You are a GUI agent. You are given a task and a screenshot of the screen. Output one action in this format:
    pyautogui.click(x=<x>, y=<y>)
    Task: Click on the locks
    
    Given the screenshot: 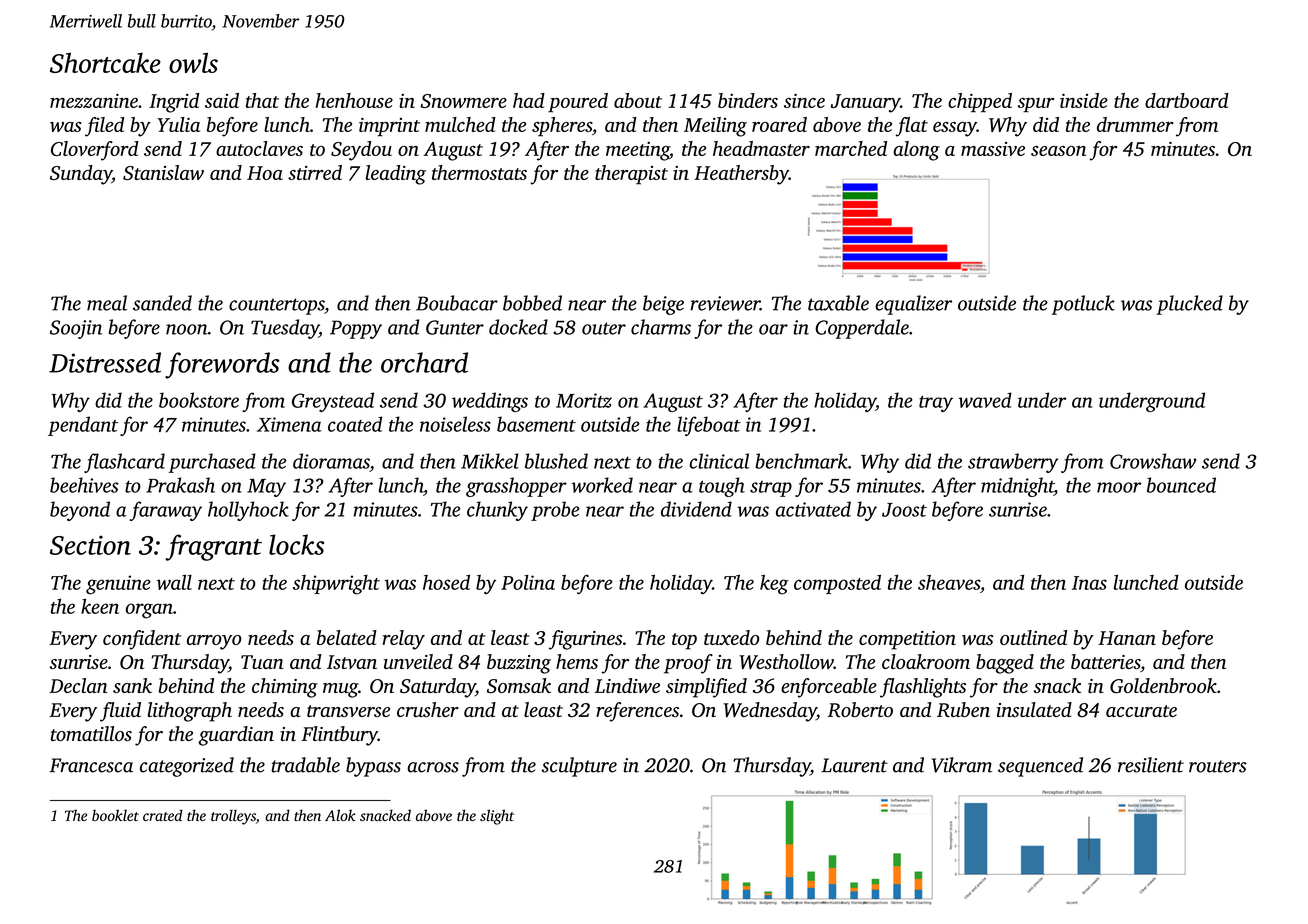 What is the action you would take?
    pyautogui.click(x=296, y=544)
